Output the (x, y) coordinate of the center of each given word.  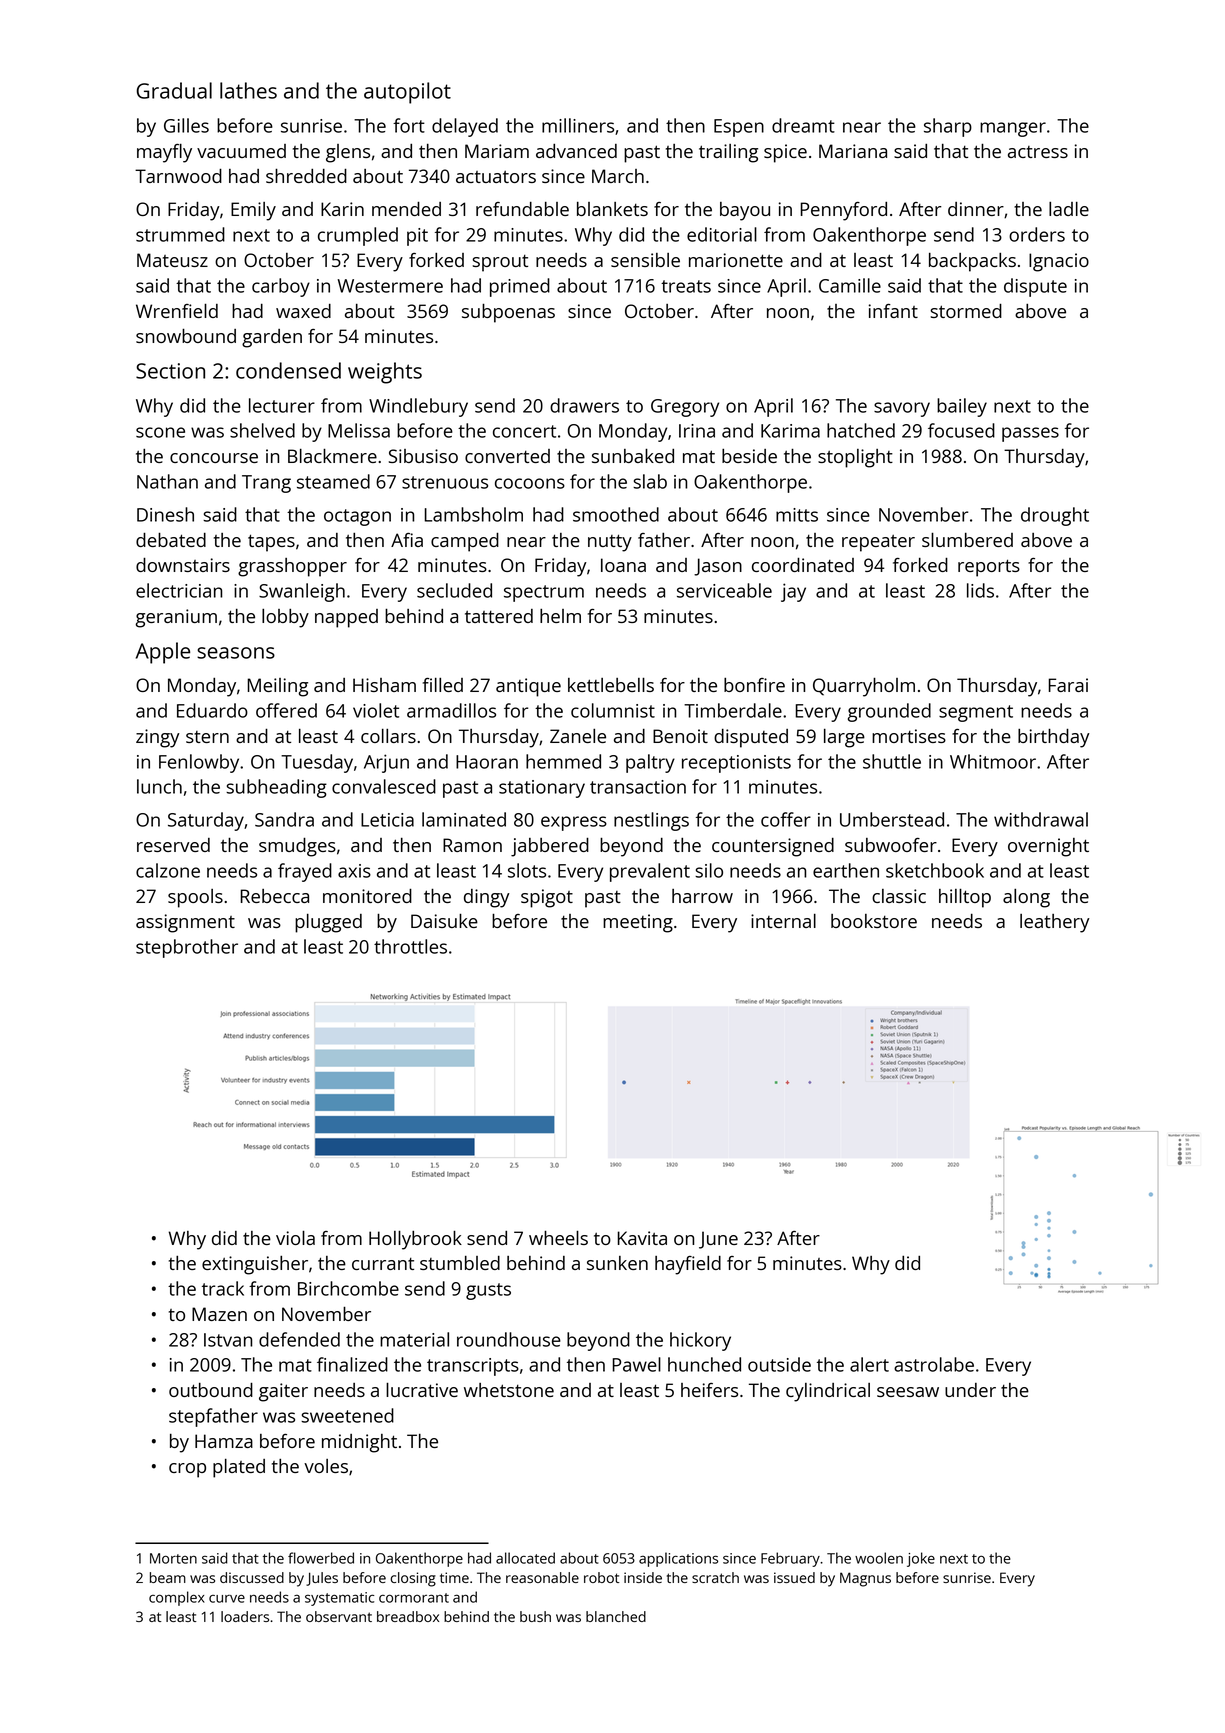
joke (921, 1559)
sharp (948, 127)
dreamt (803, 125)
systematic (339, 1599)
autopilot (407, 93)
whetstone (509, 1390)
